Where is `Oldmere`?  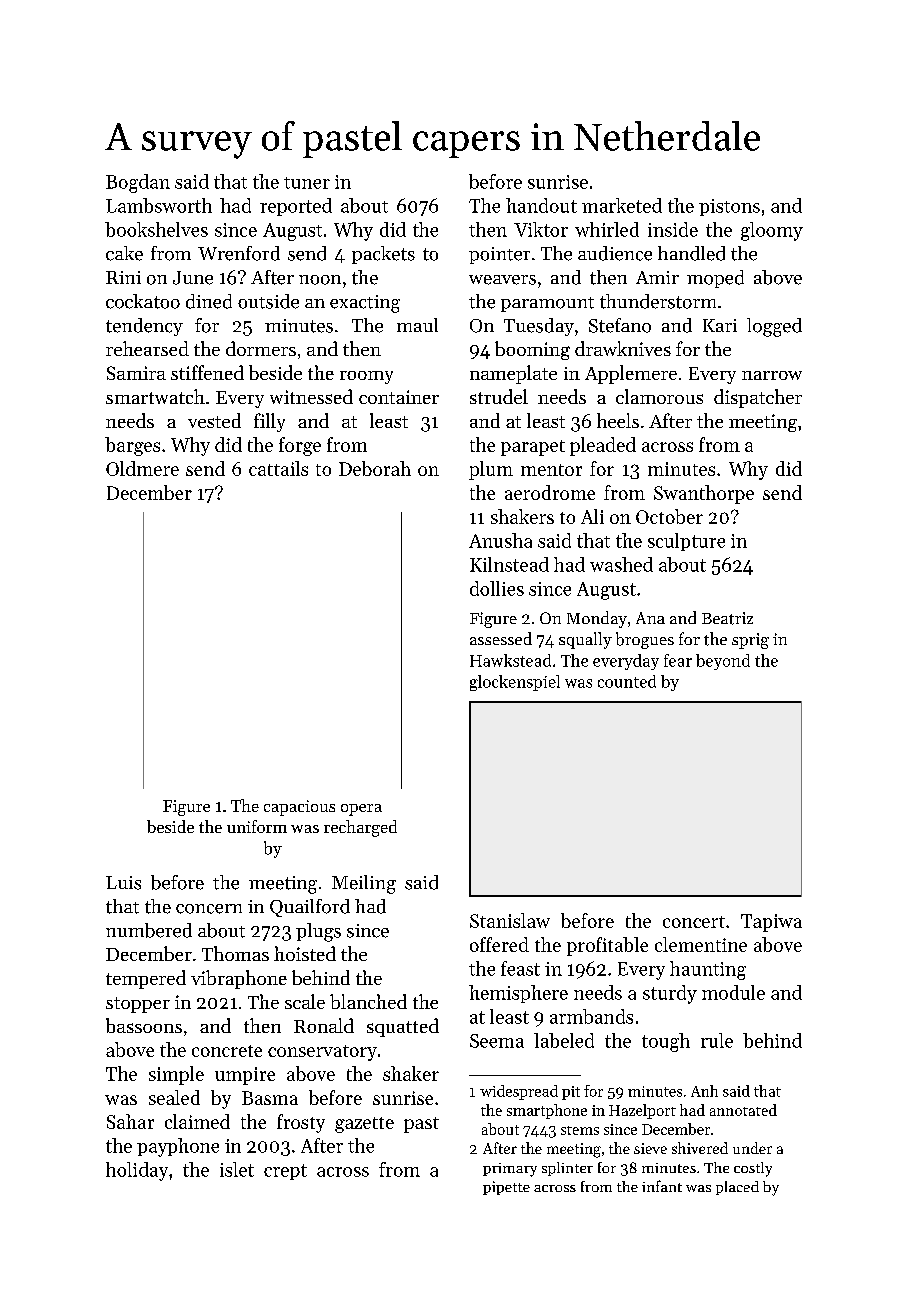 Oldmere is located at coordinates (142, 468).
